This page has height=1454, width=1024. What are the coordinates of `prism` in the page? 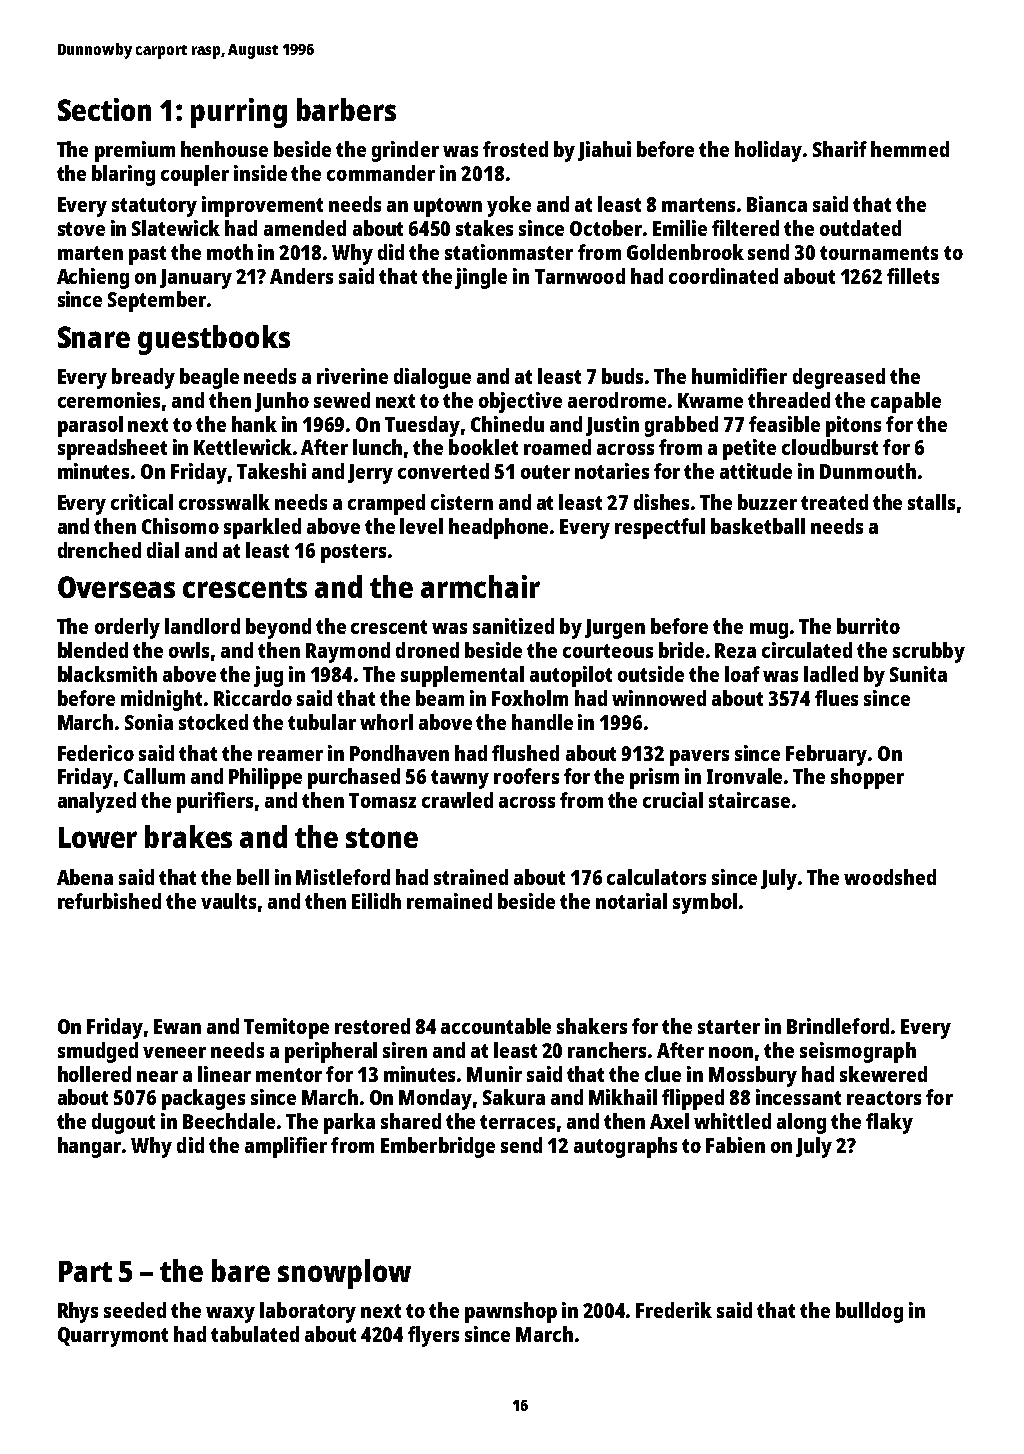 It's located at (654, 778).
